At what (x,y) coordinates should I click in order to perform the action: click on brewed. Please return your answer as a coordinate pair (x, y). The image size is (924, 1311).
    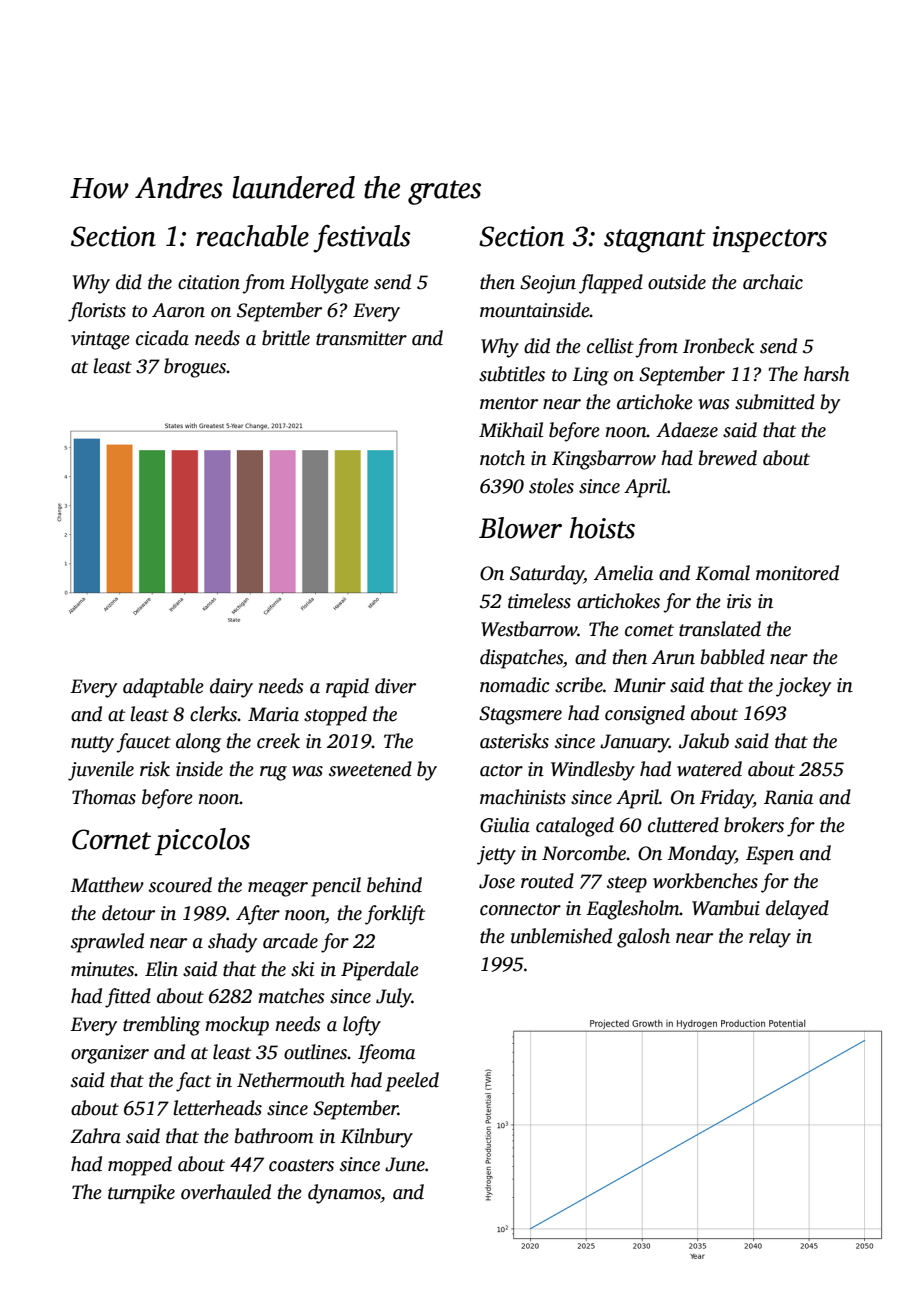
    Looking at the image, I should click on (728, 458).
